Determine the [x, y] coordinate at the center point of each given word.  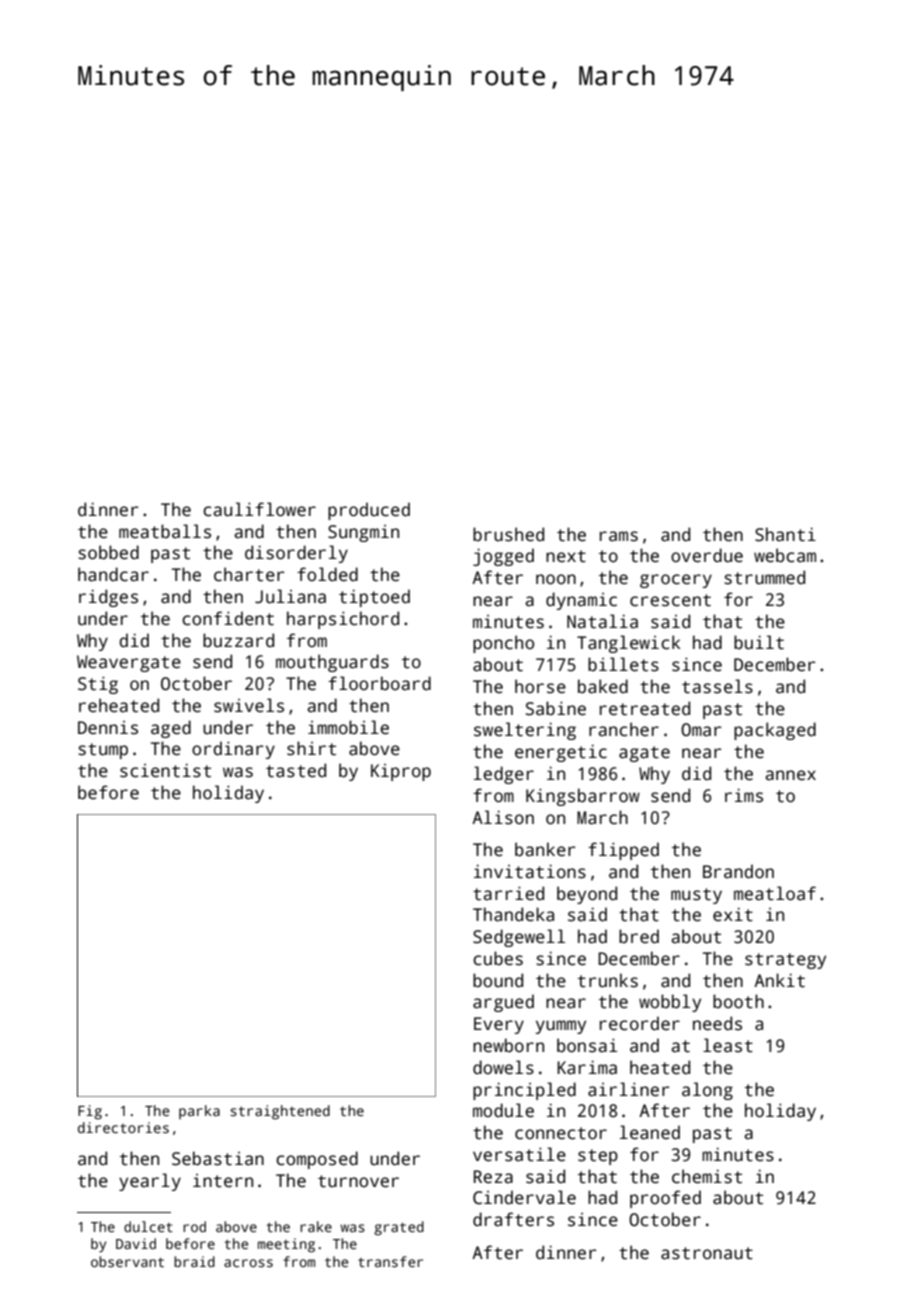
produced [369, 511]
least [728, 1045]
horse [540, 686]
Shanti [785, 534]
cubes [498, 958]
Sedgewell [519, 938]
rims [744, 795]
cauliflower [259, 509]
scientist [165, 770]
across [248, 1263]
